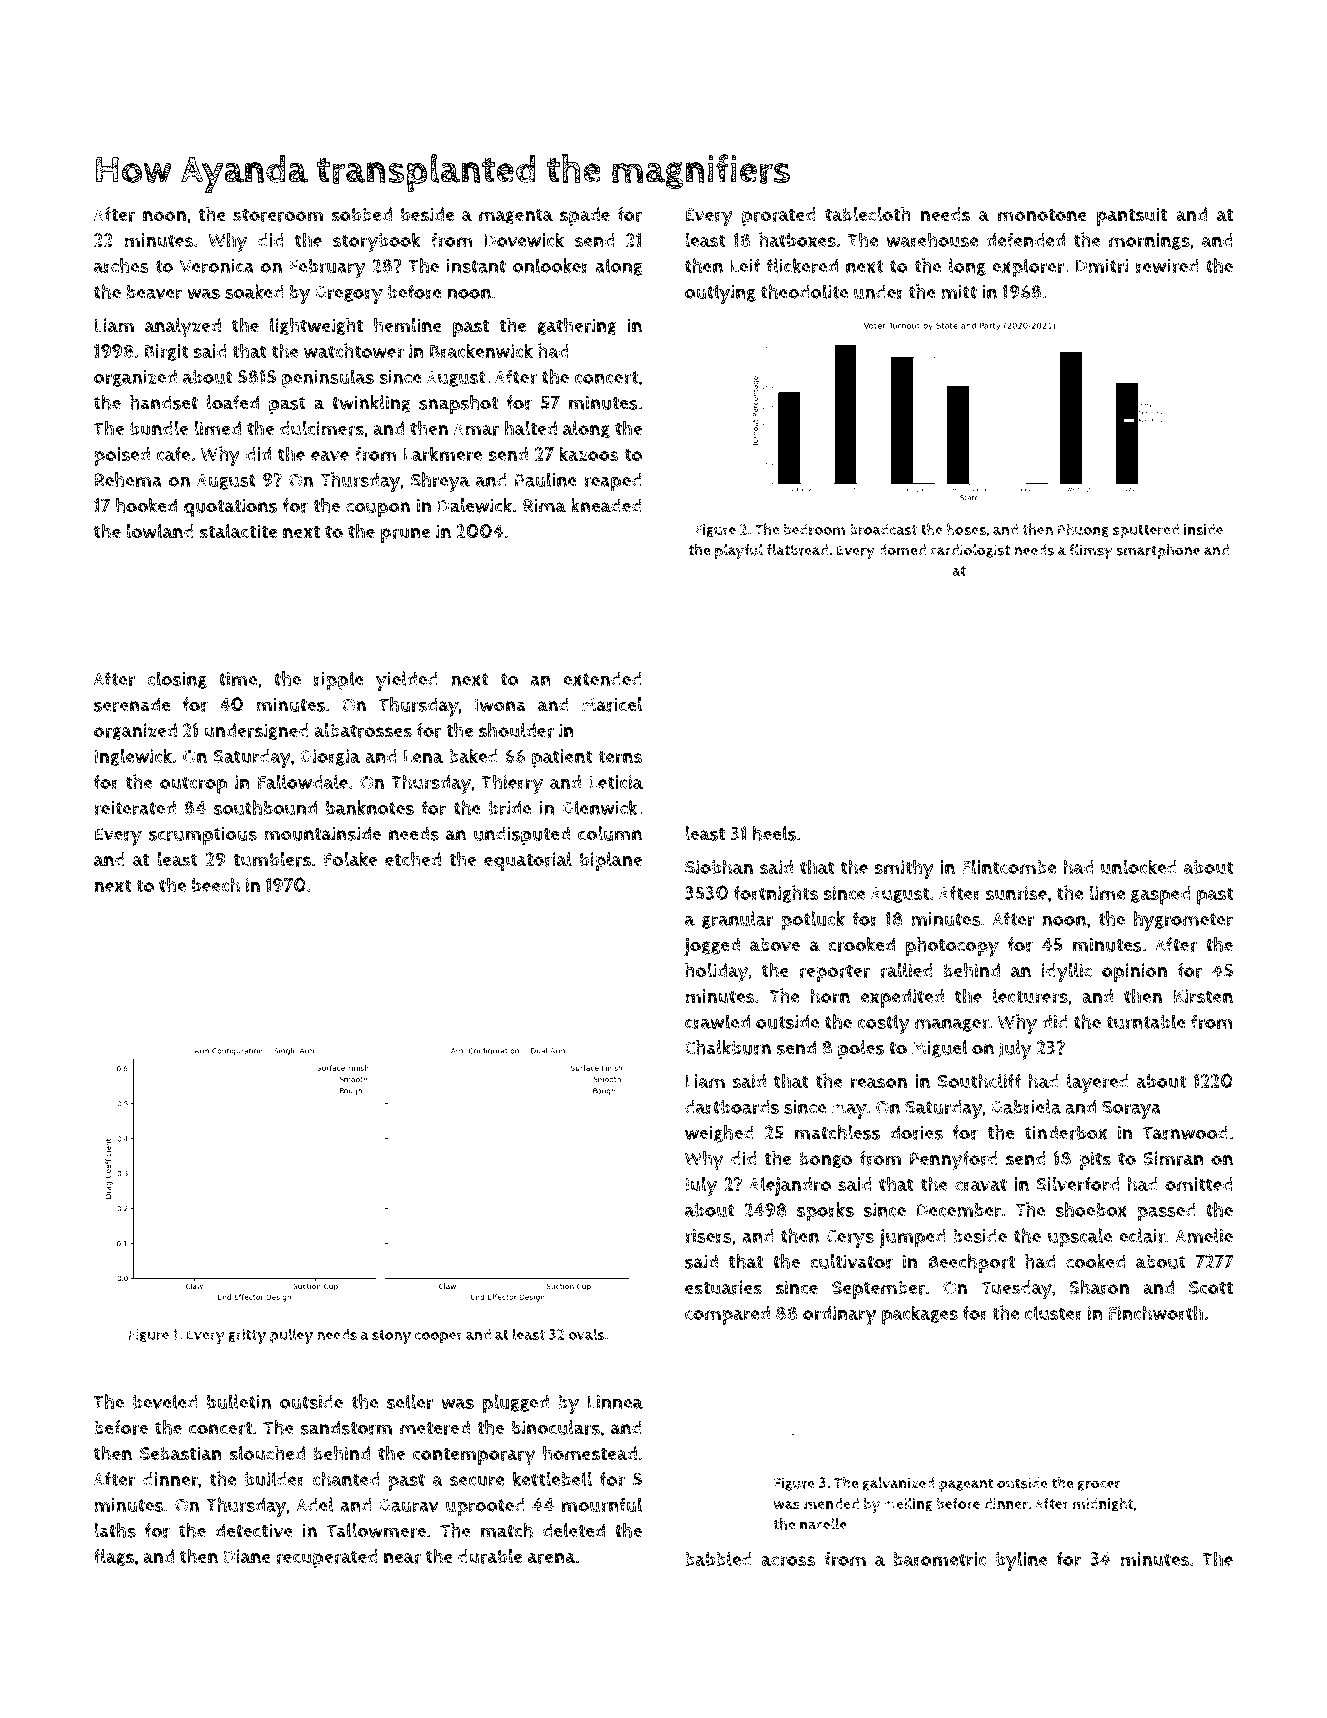 The width and height of the page is (1327, 1718). I want to click on time, so click(238, 679).
